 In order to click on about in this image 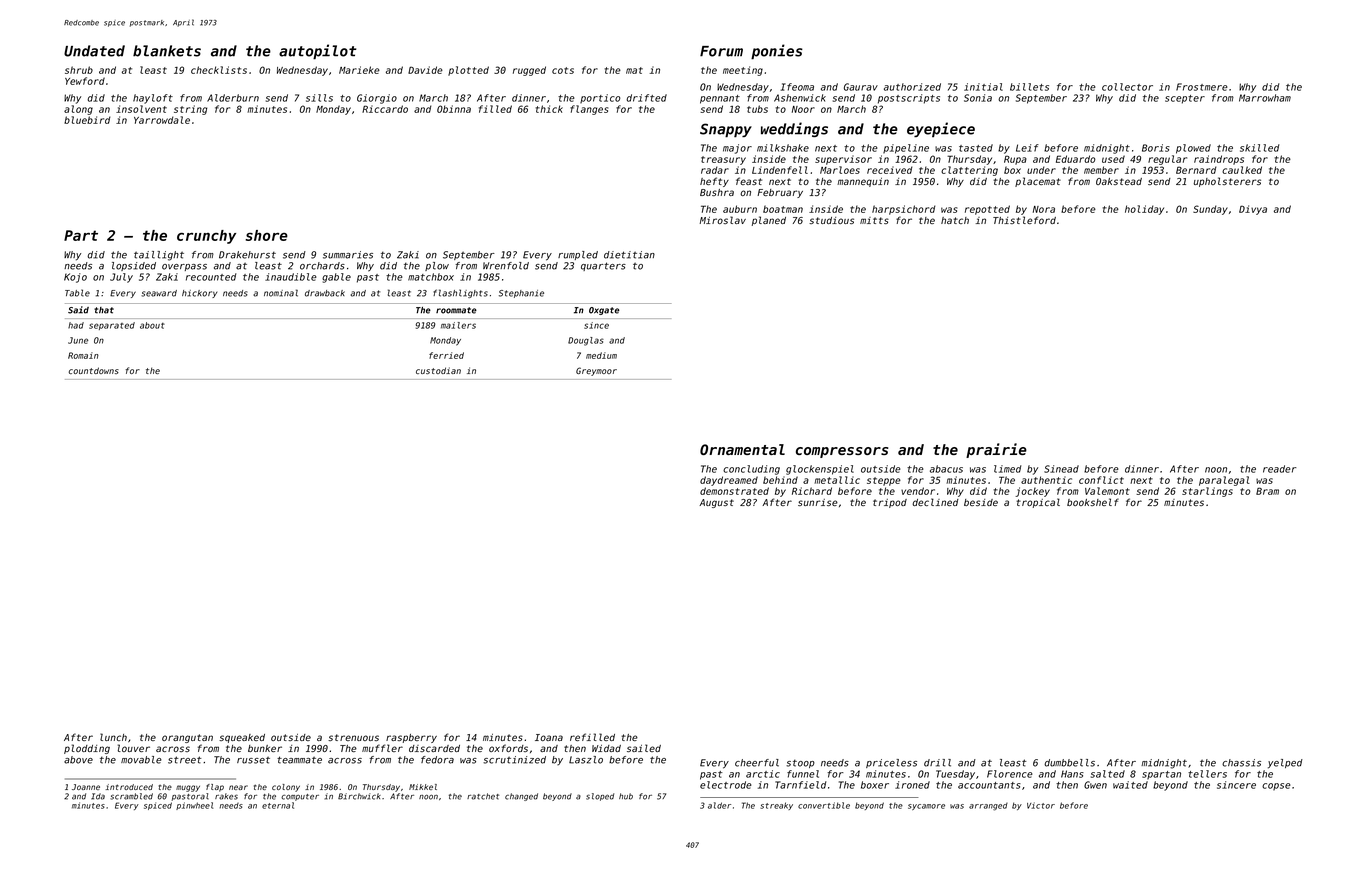, I will do `click(152, 325)`.
